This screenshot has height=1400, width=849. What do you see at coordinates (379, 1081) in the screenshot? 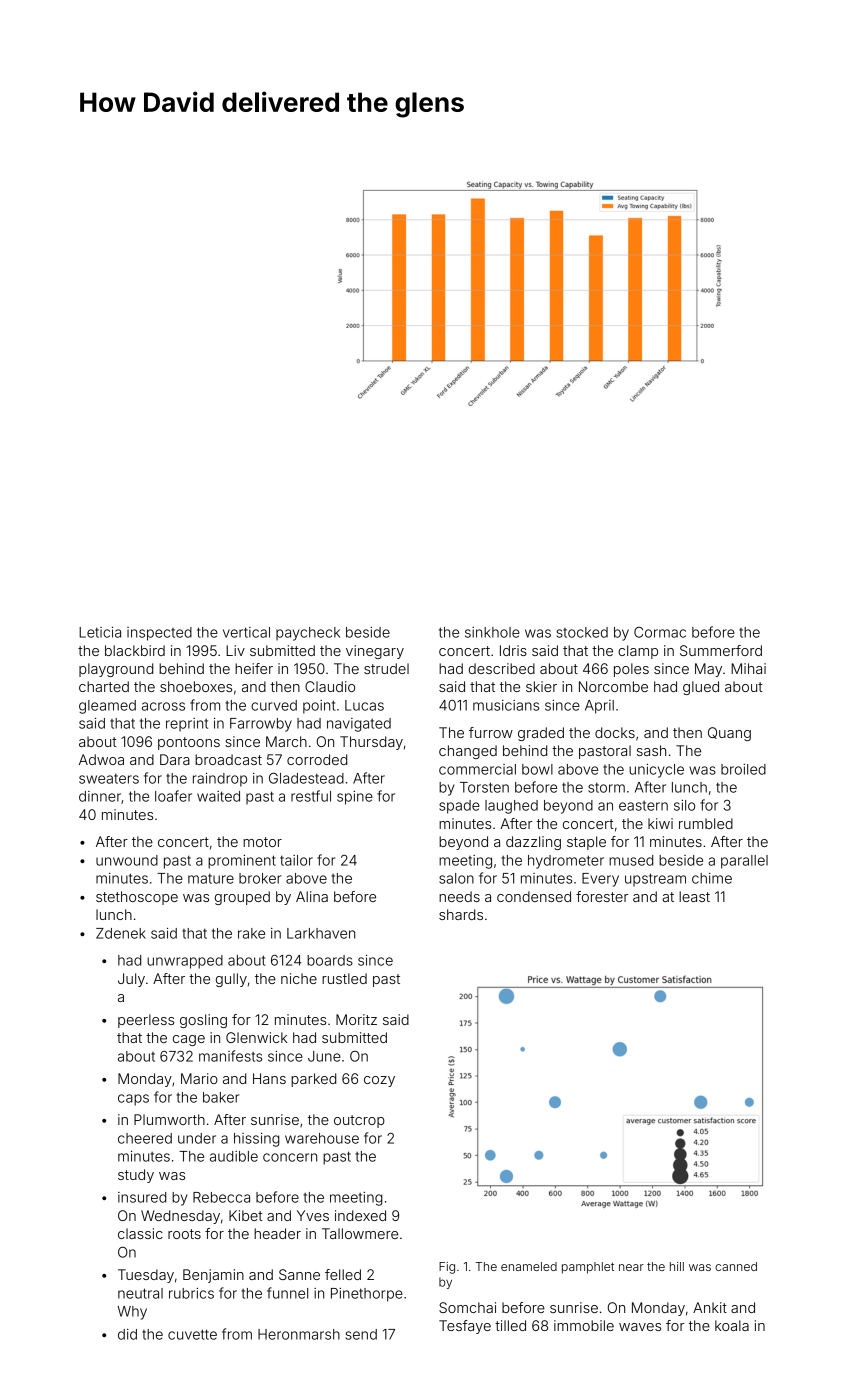
I see `cozy` at bounding box center [379, 1081].
